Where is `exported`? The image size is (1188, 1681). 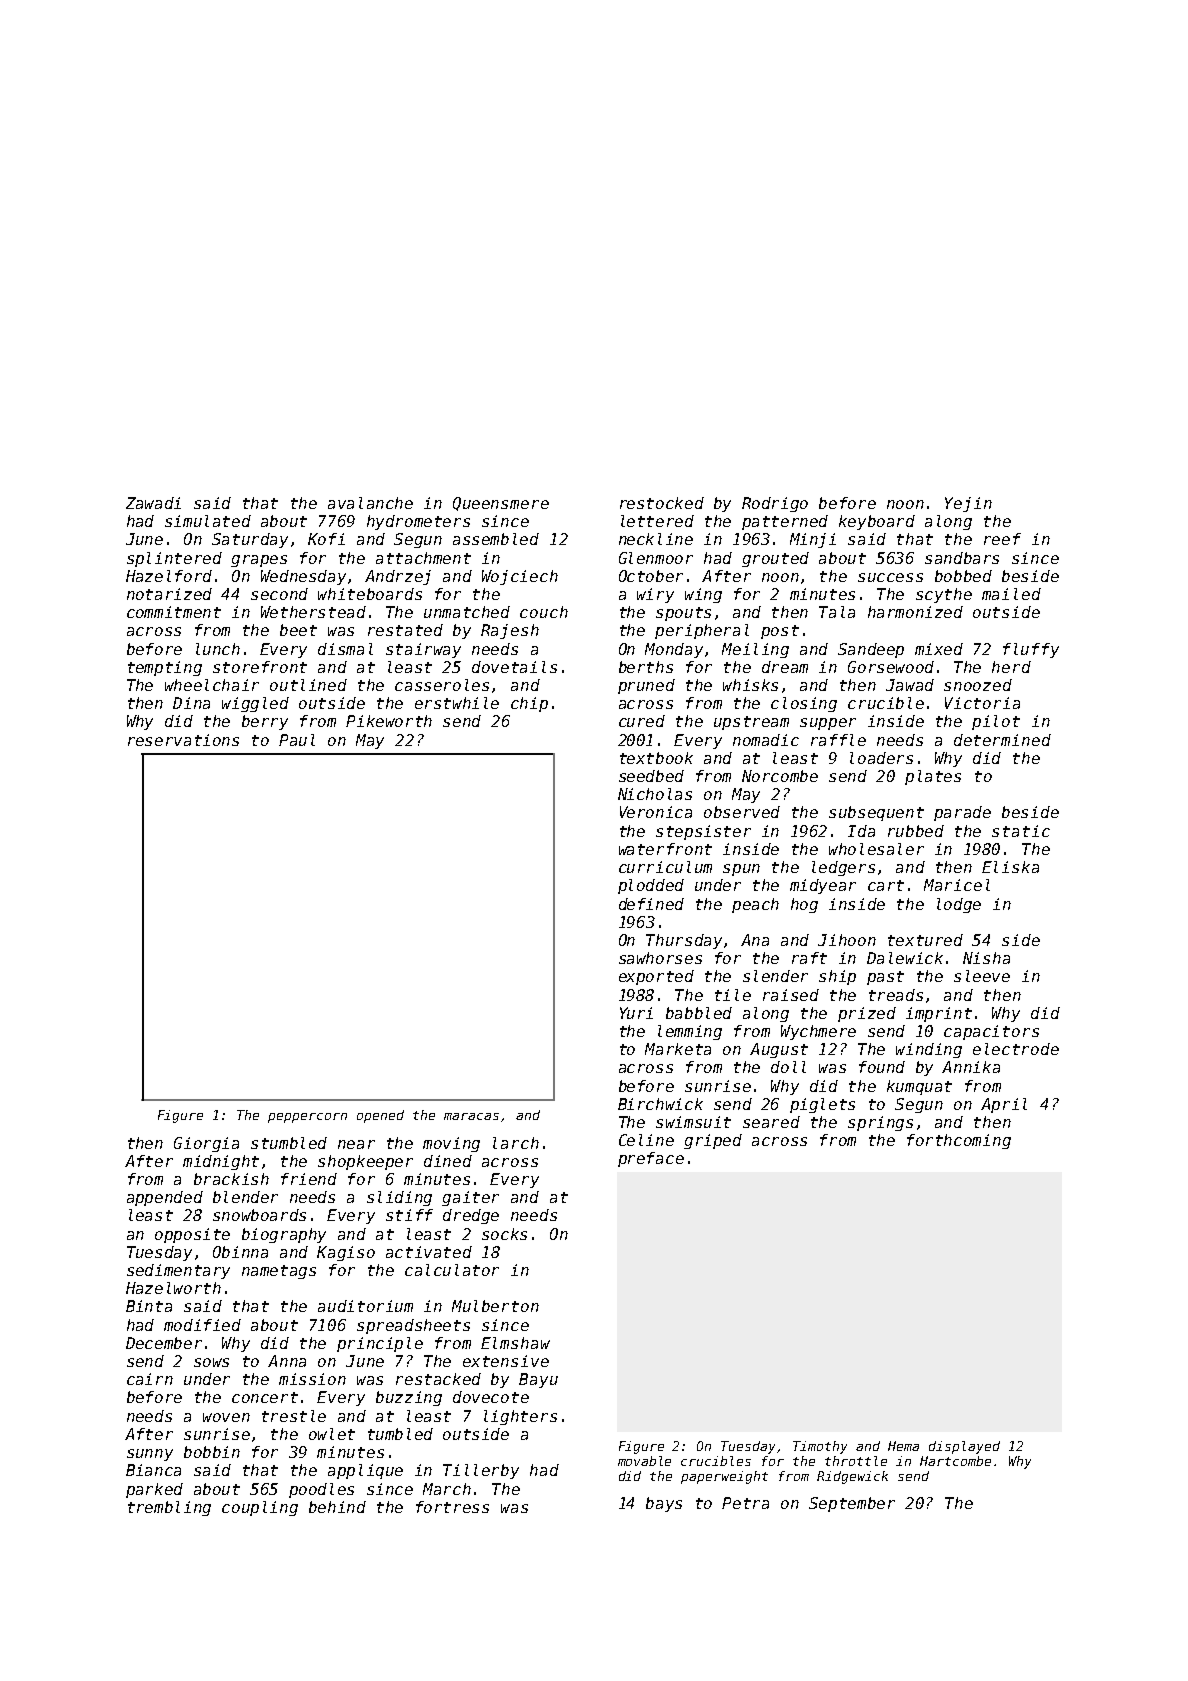
exported is located at coordinates (656, 977).
